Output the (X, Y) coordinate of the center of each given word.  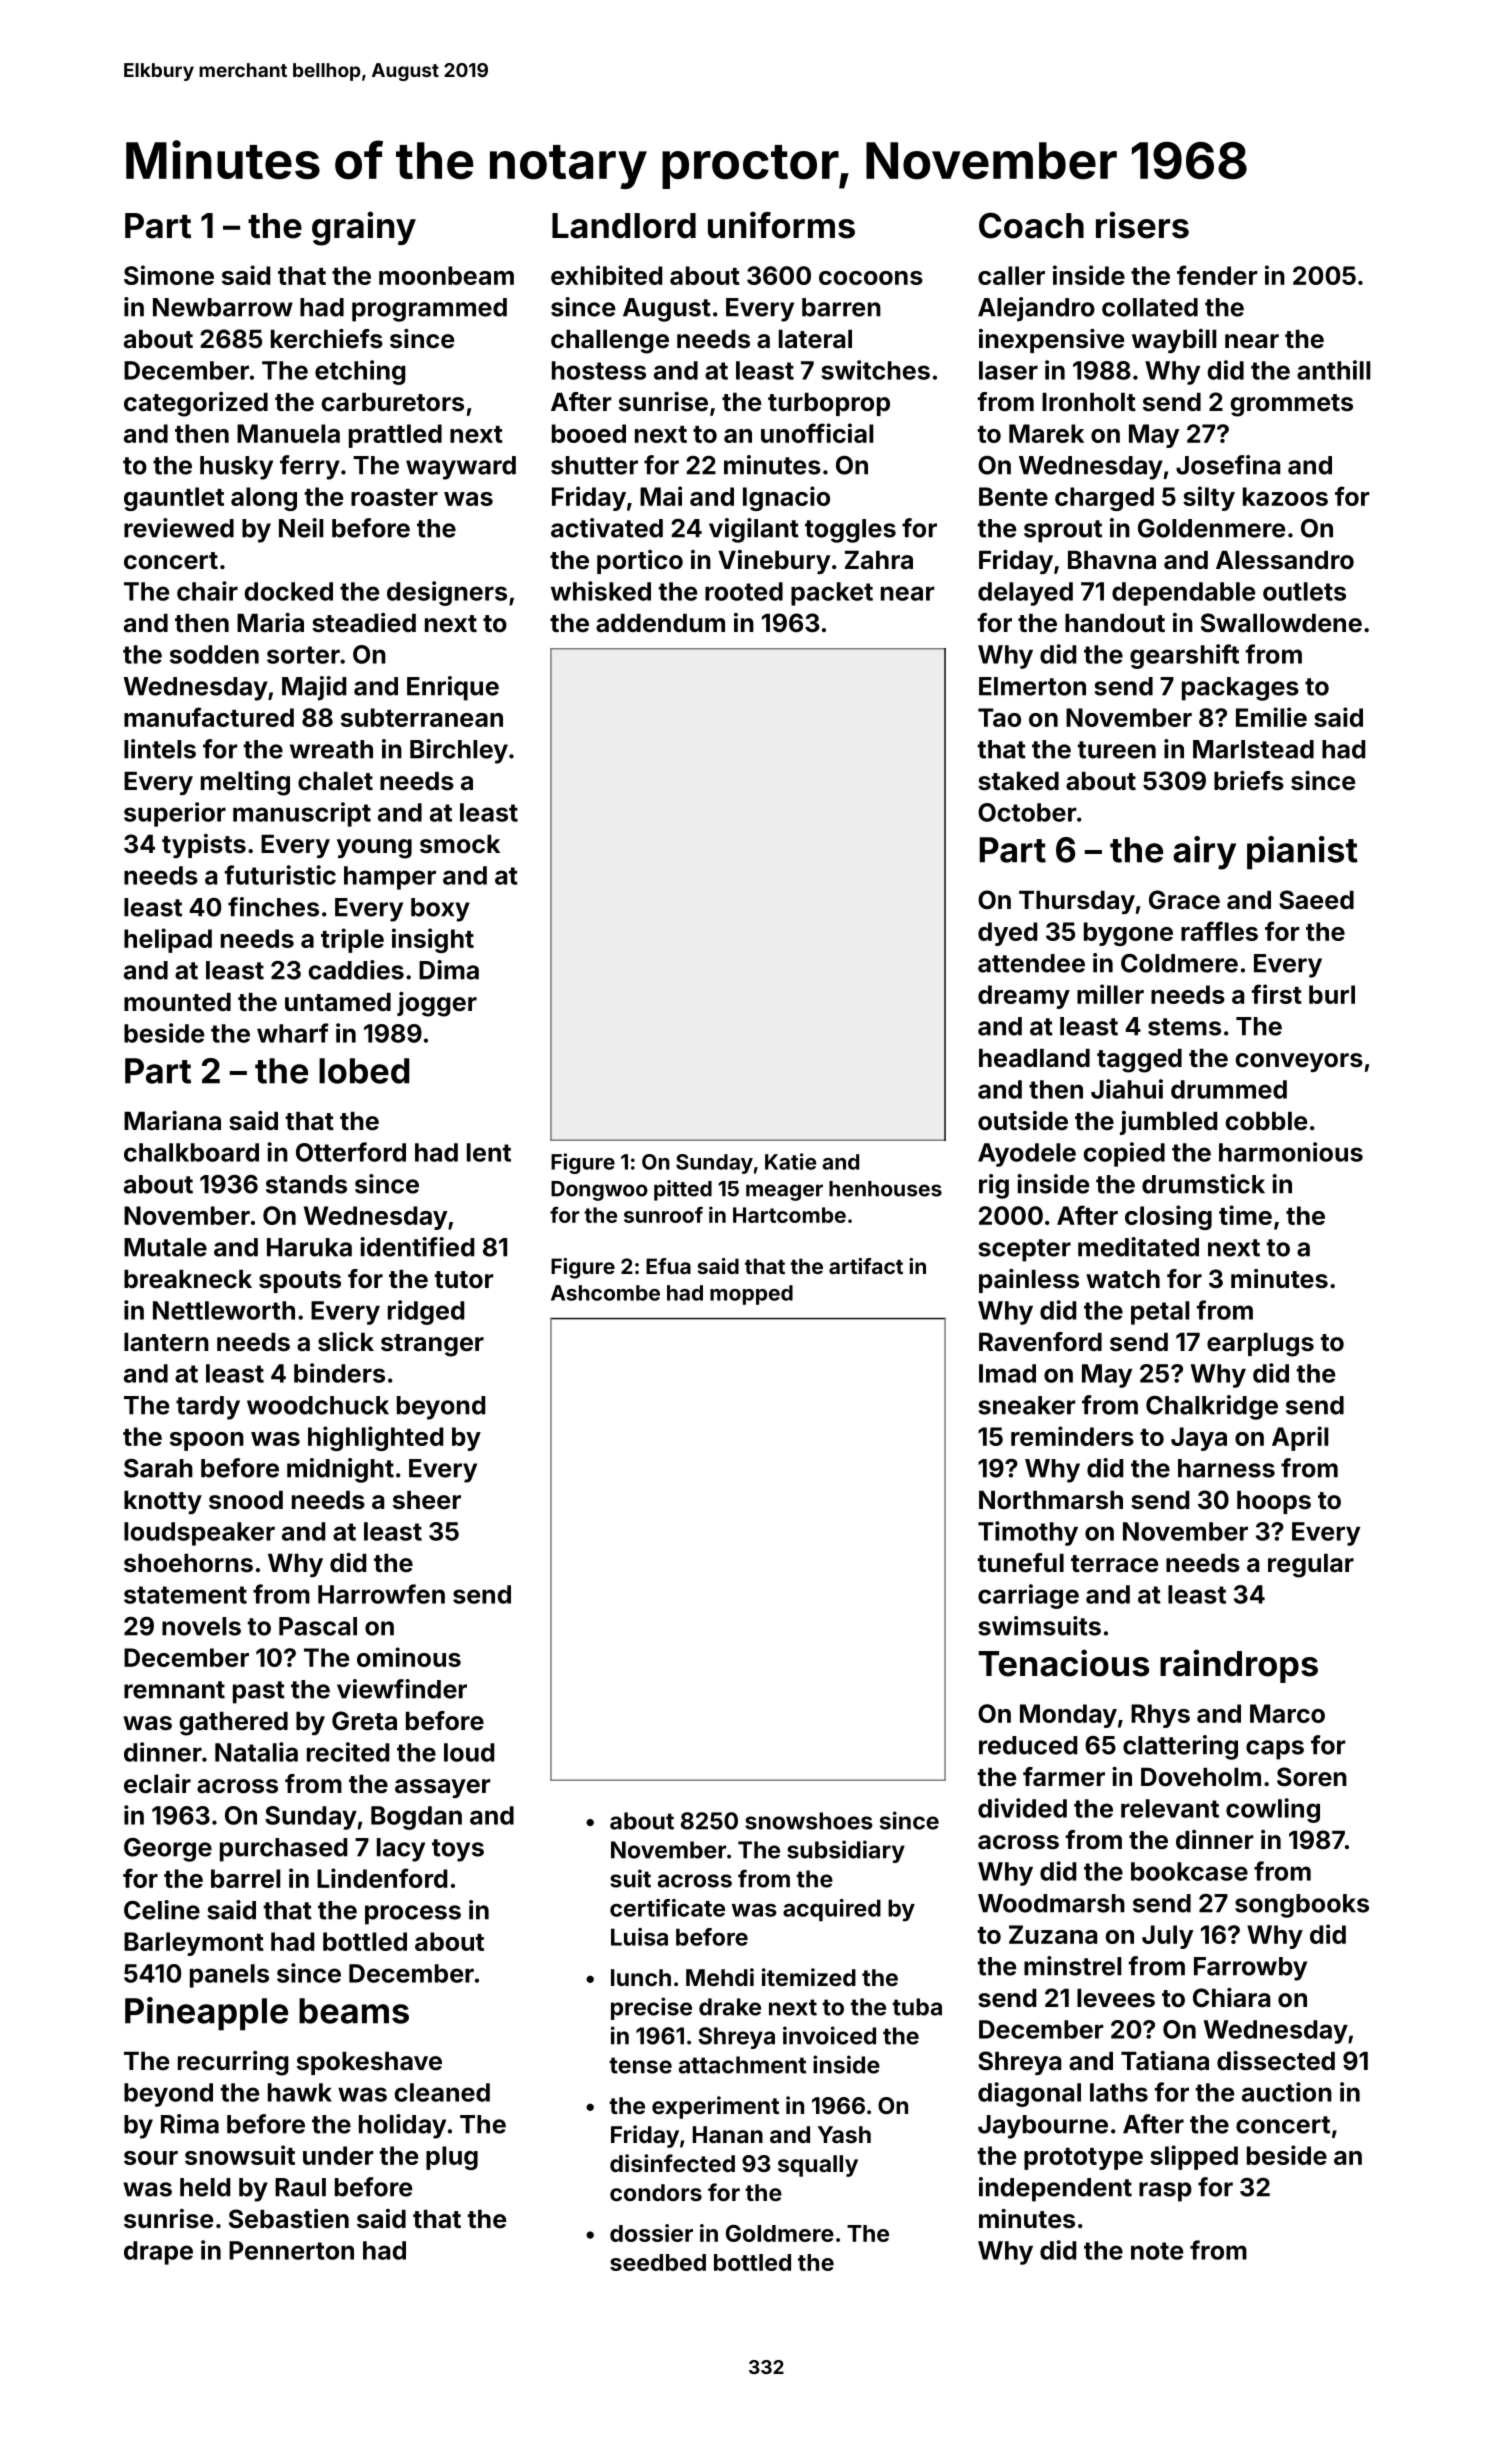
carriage (1028, 1596)
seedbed (658, 2262)
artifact (866, 1266)
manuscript (302, 814)
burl (1332, 994)
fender (1217, 275)
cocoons (871, 278)
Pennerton (291, 2250)
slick (346, 1342)
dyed (1007, 934)
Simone (169, 275)
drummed (1229, 1089)
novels (201, 1626)
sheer (427, 1500)
